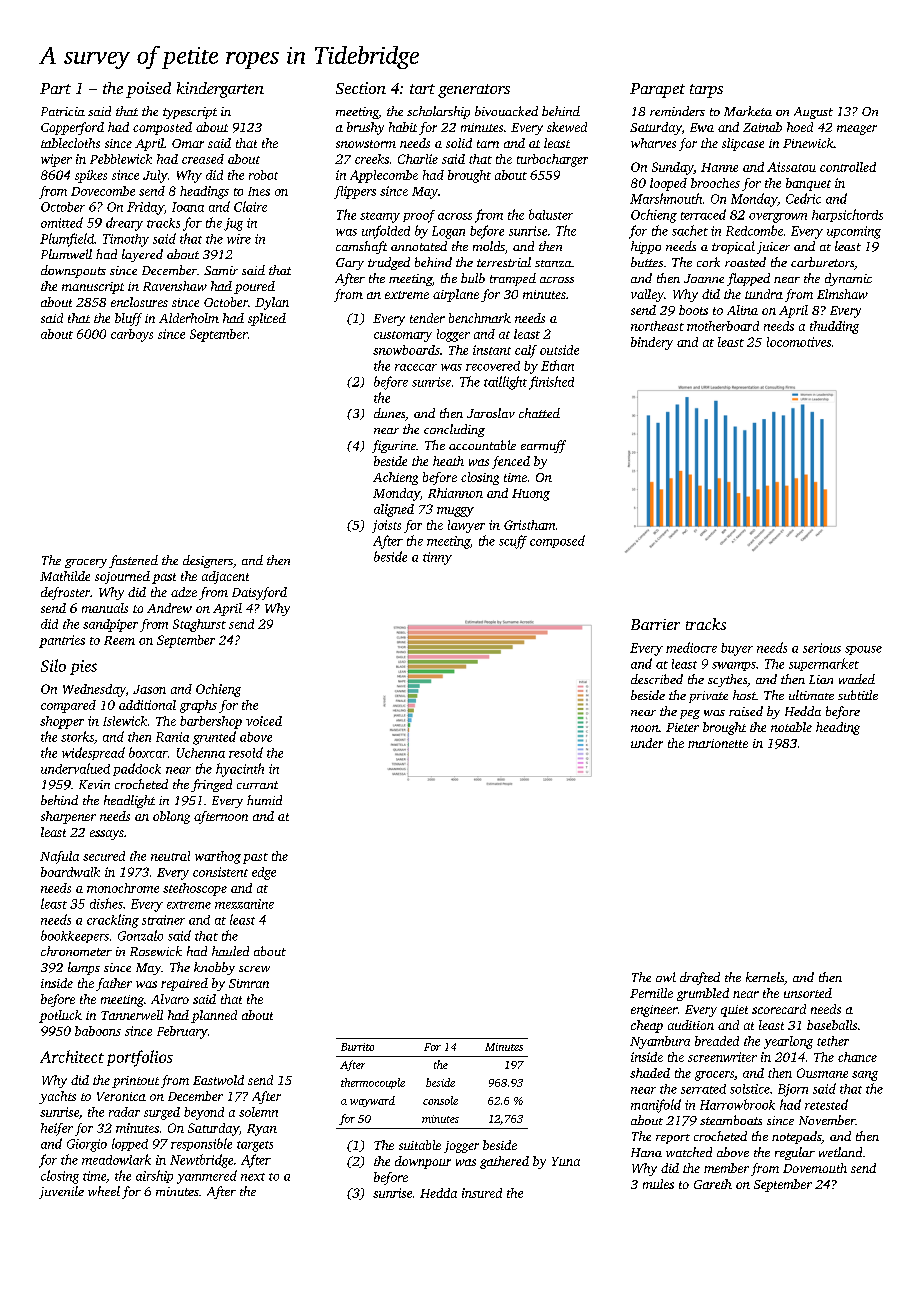 The width and height of the screenshot is (924, 1308). What do you see at coordinates (63, 111) in the screenshot?
I see `Patricia` at bounding box center [63, 111].
